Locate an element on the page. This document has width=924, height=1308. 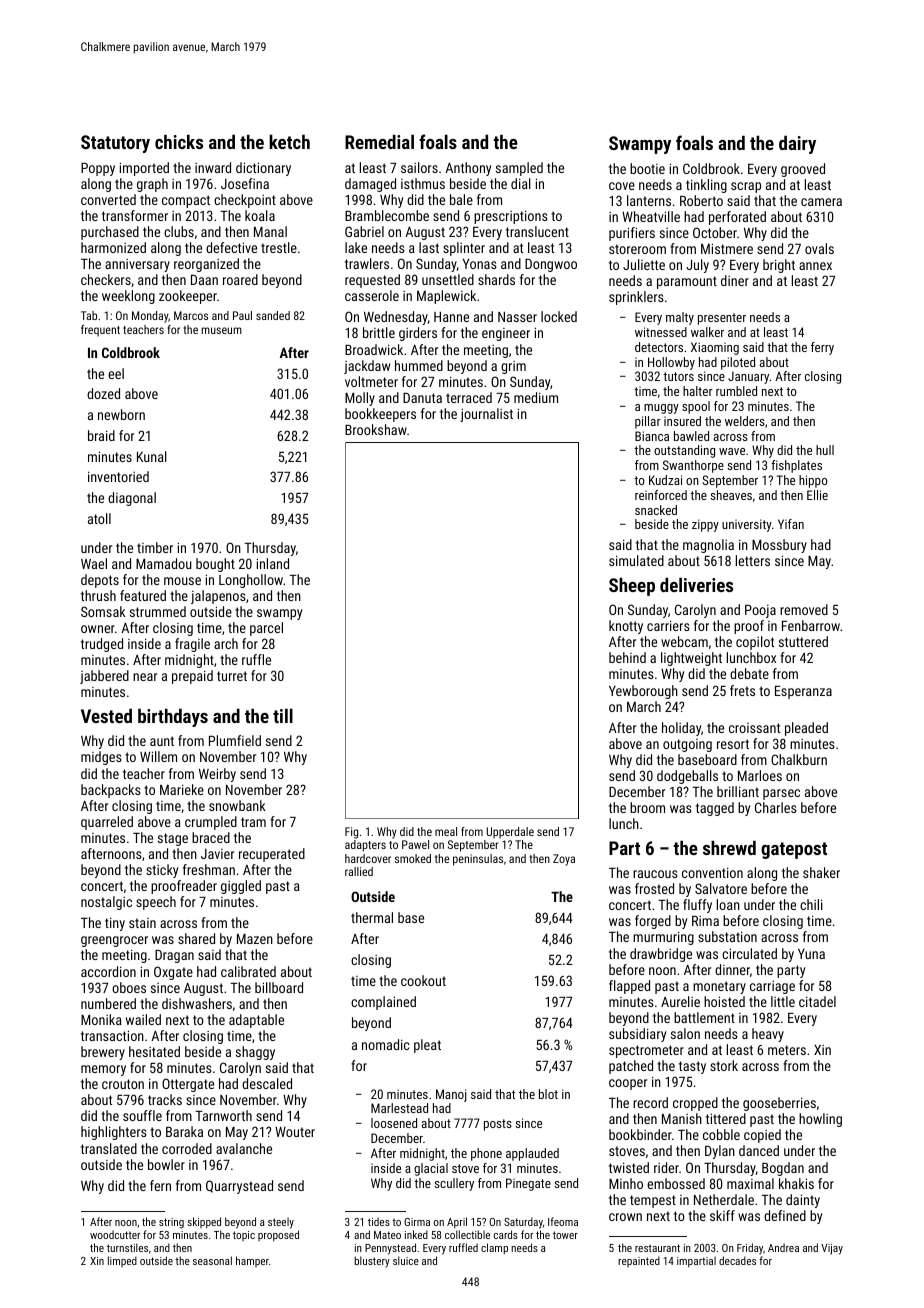
meal is located at coordinates (446, 831).
